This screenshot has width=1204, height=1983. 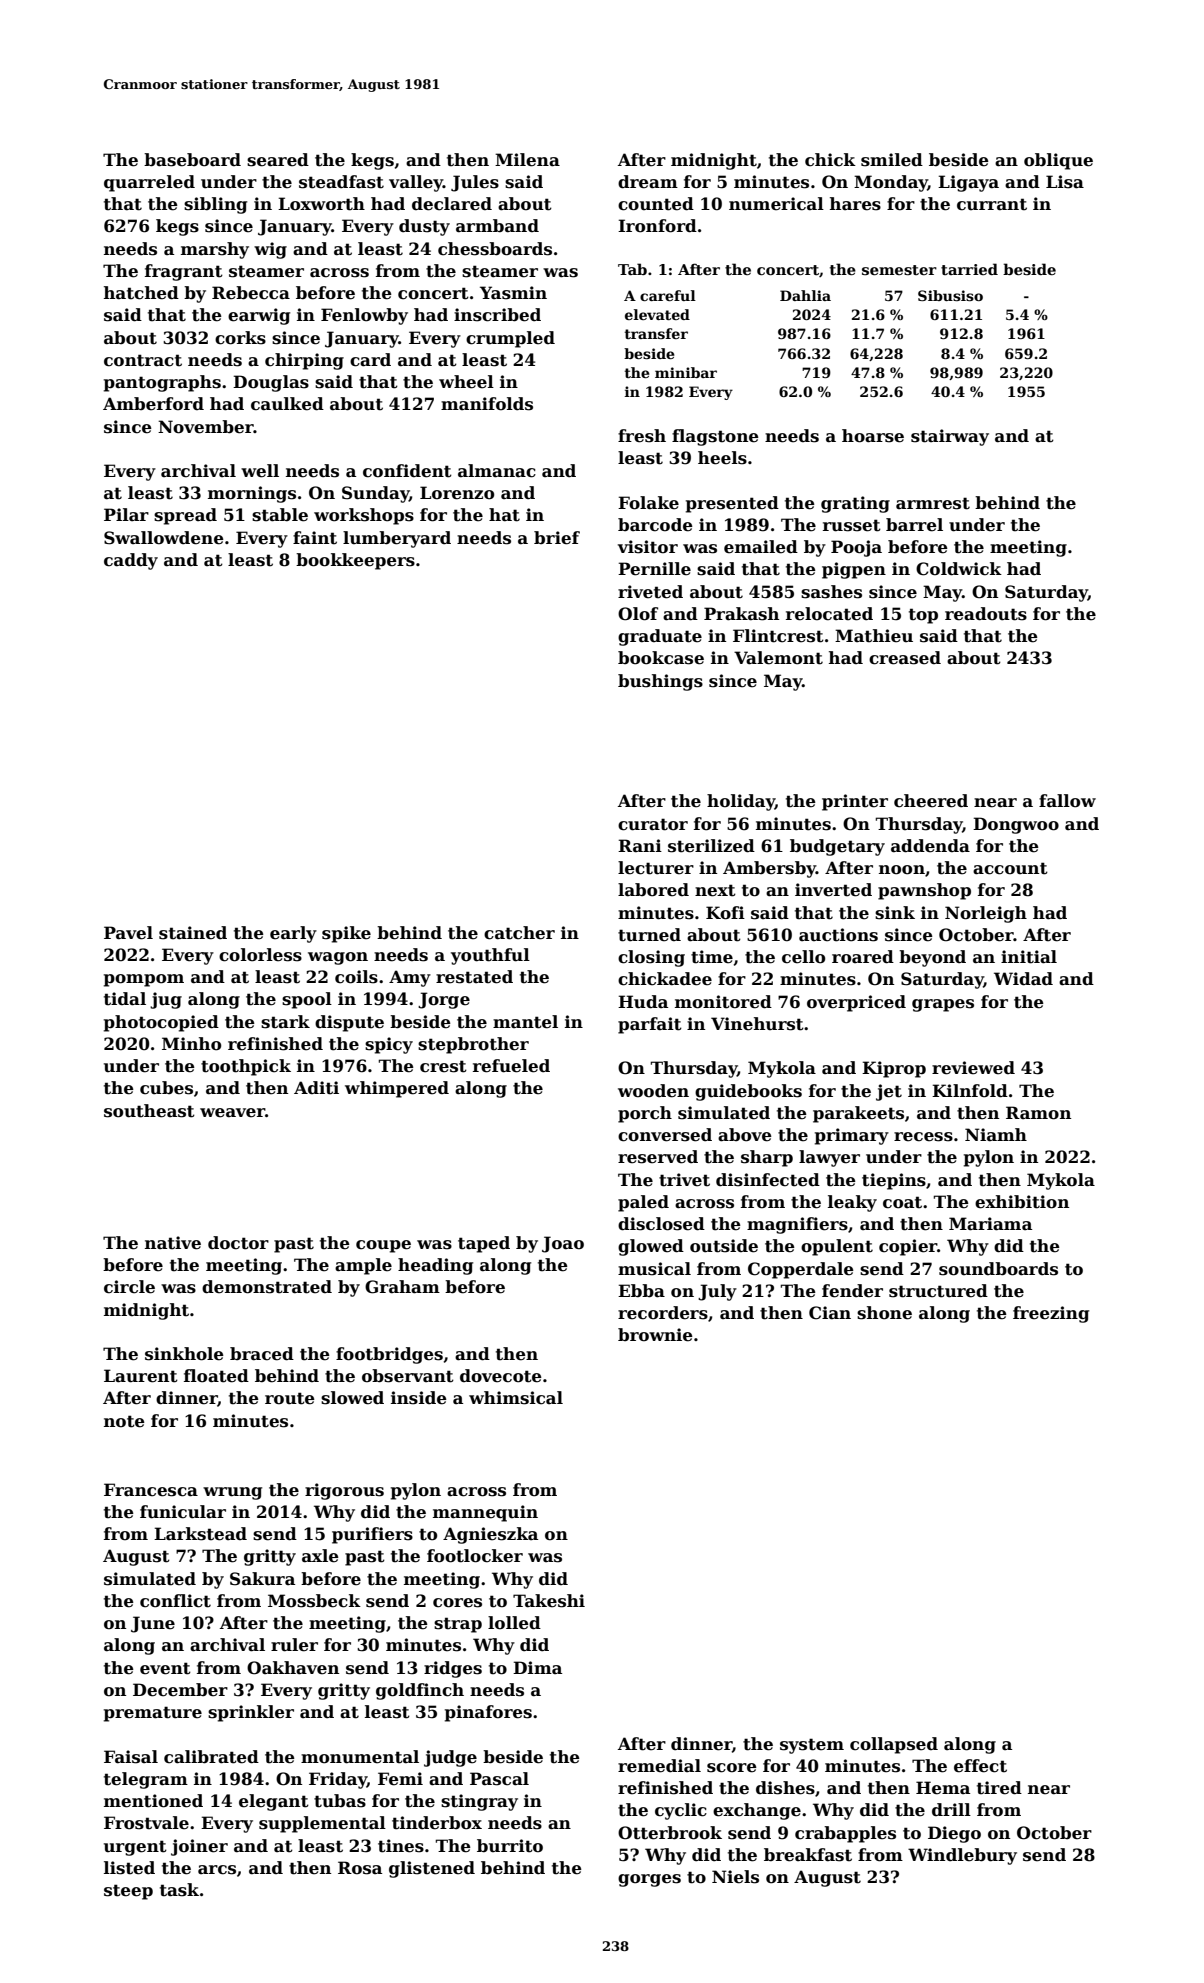 I want to click on Niels, so click(x=735, y=1877).
